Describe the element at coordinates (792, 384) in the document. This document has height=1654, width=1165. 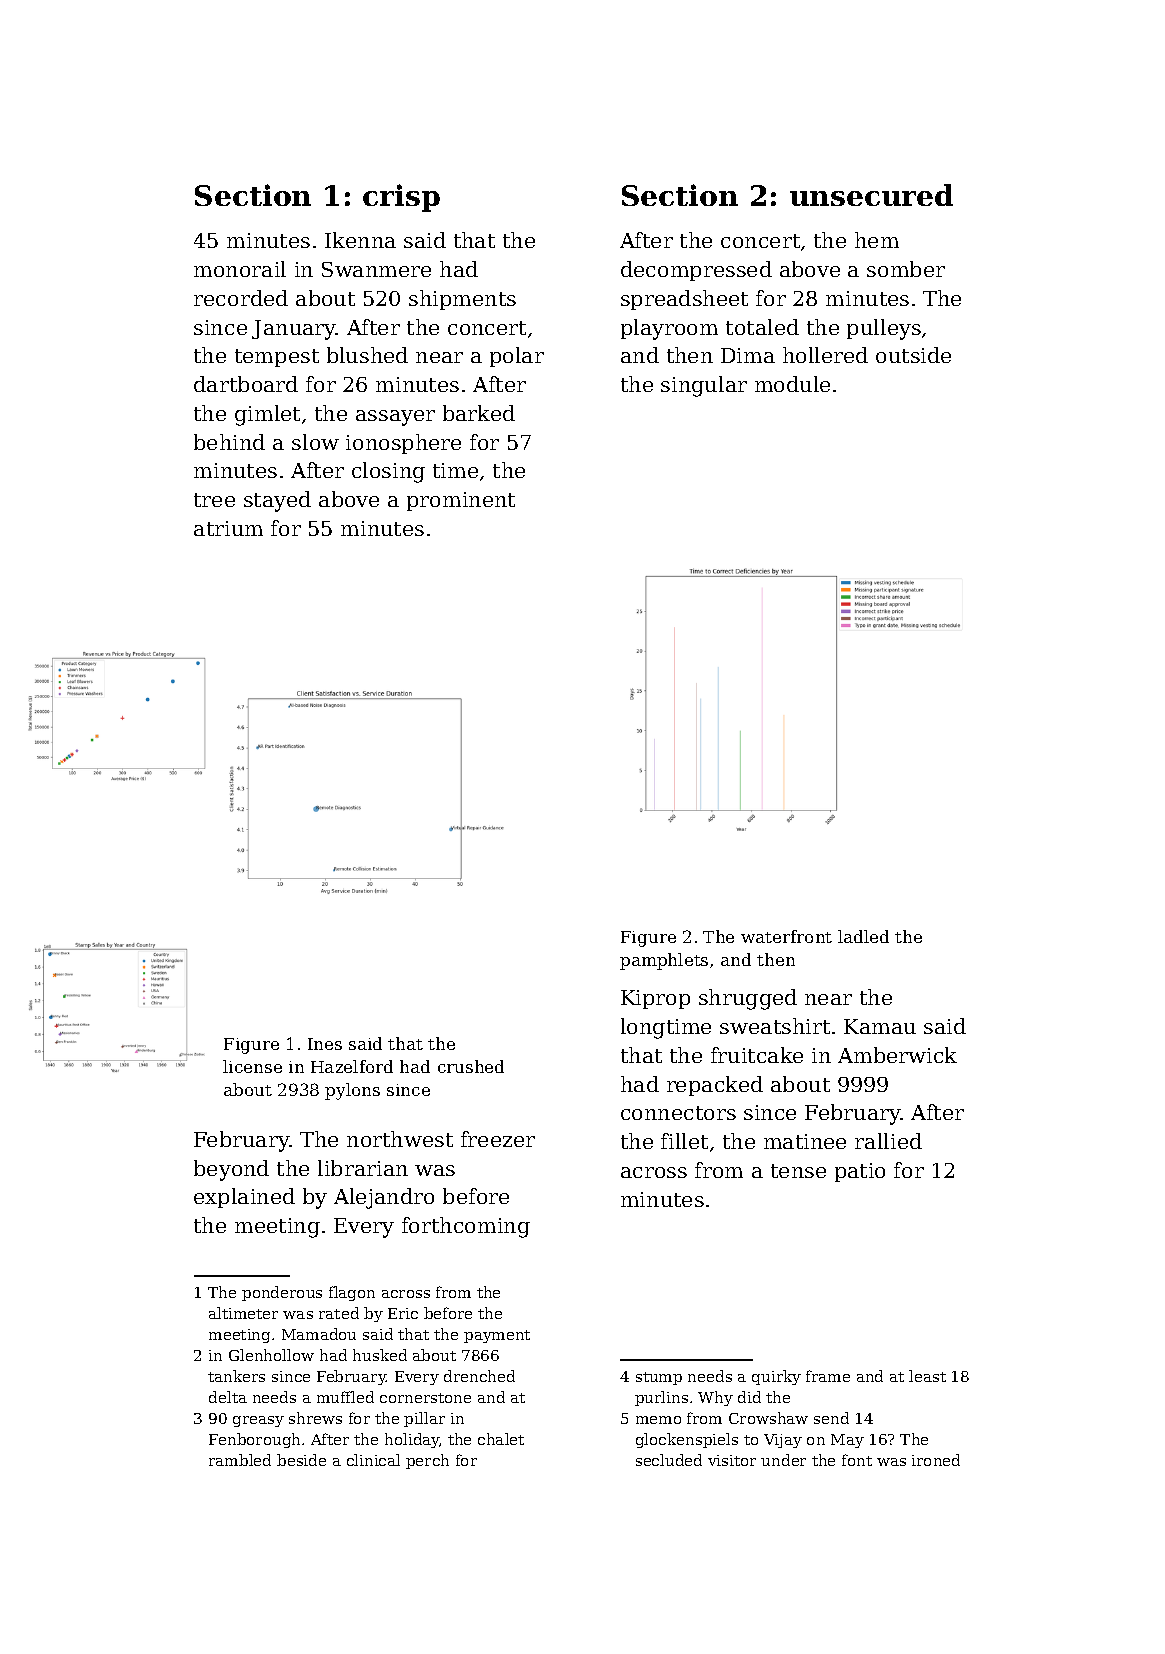
I see `module` at that location.
